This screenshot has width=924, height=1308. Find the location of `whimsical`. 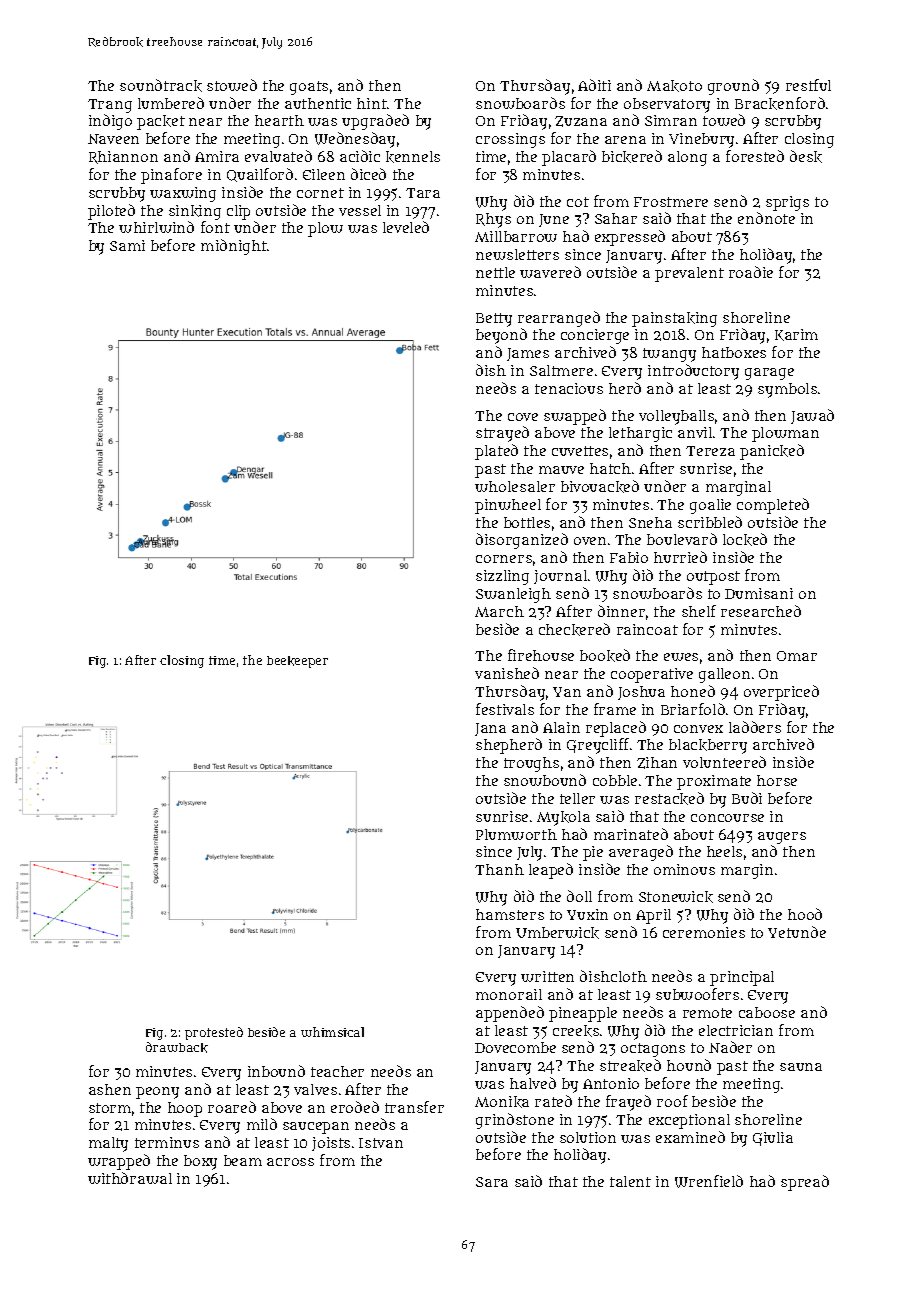

whimsical is located at coordinates (332, 1032).
